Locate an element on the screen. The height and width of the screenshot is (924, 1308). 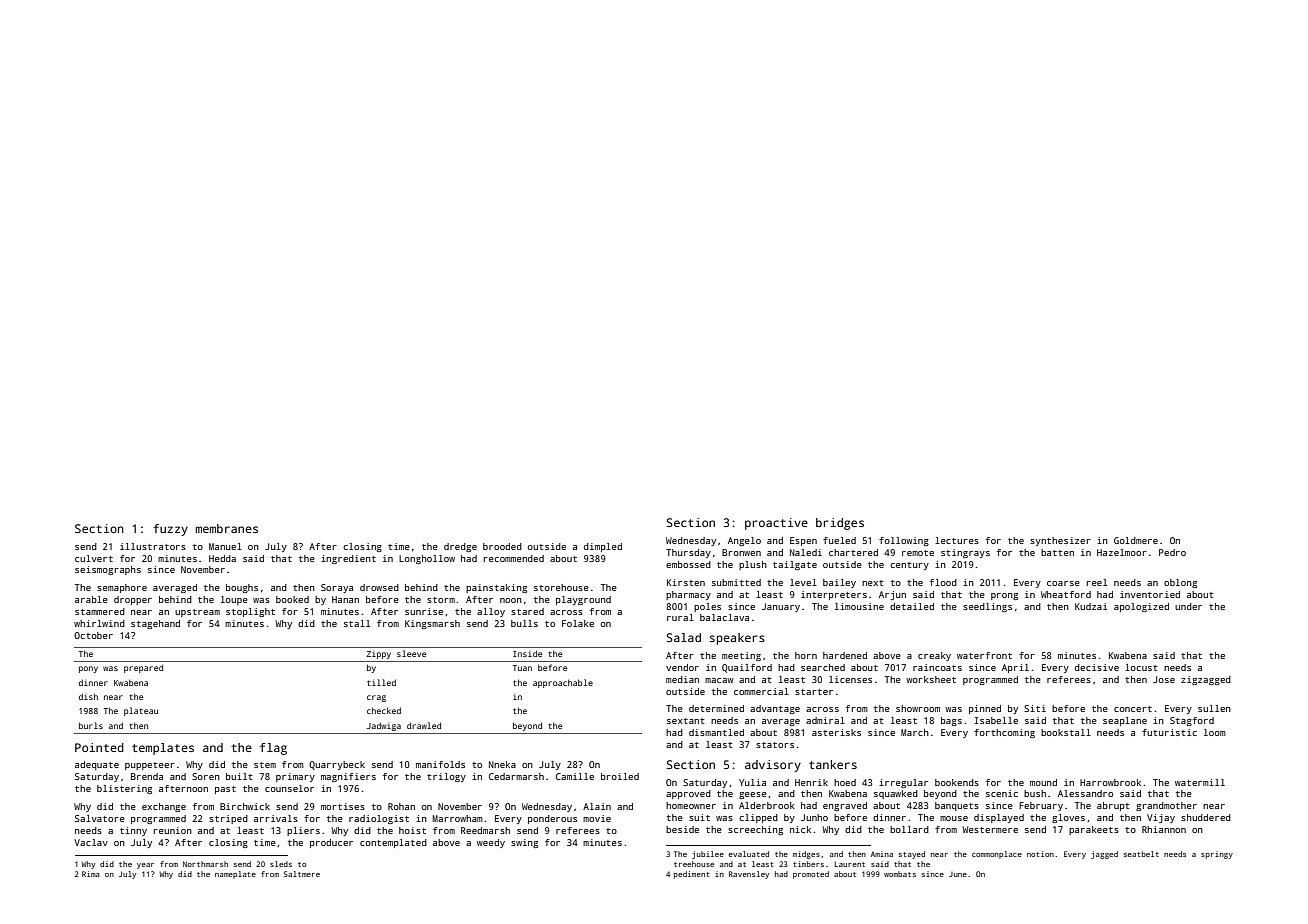
arrivals is located at coordinates (276, 818).
